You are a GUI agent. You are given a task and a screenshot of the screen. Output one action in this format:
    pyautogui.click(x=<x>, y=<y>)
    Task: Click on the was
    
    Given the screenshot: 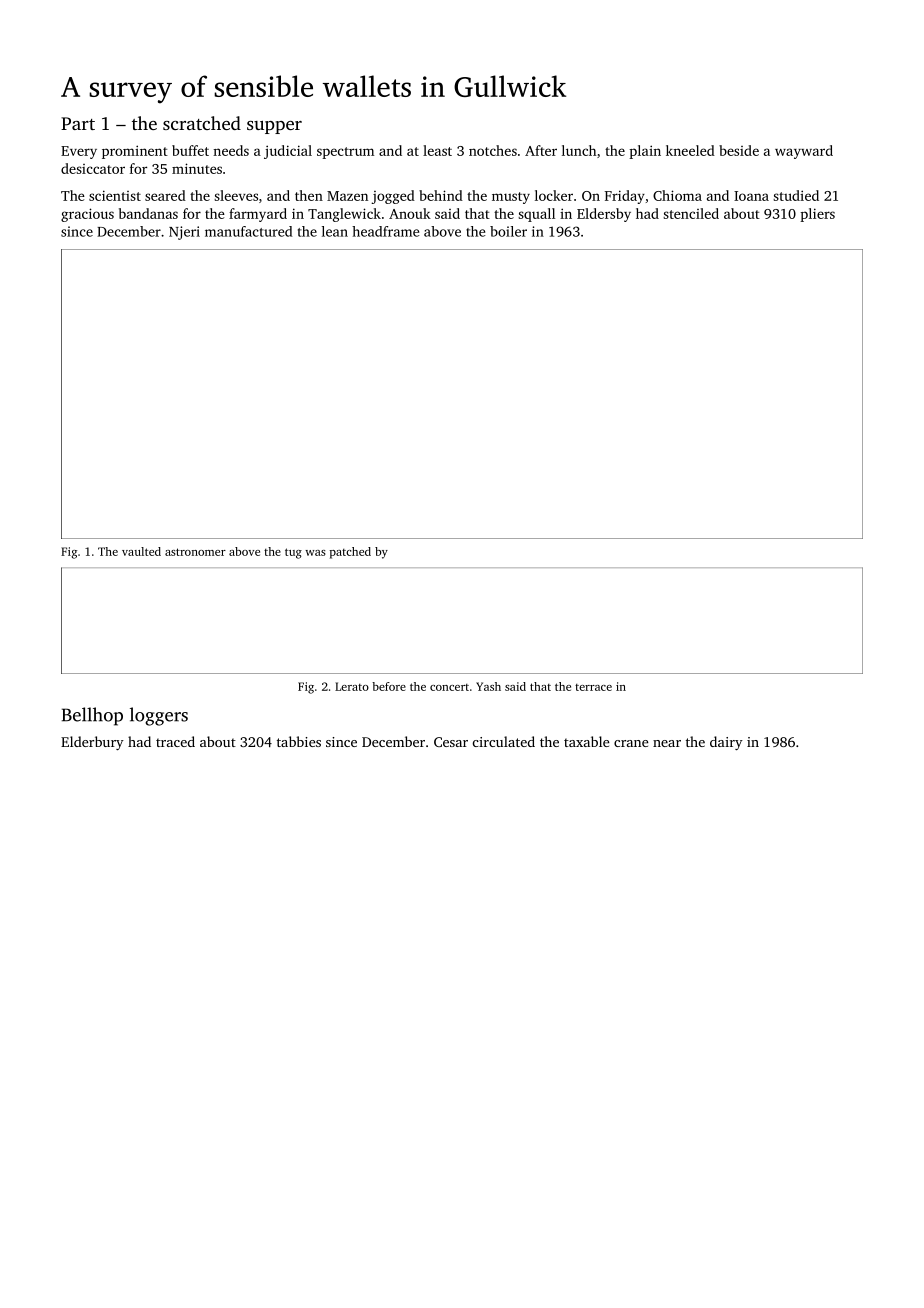 What is the action you would take?
    pyautogui.click(x=315, y=553)
